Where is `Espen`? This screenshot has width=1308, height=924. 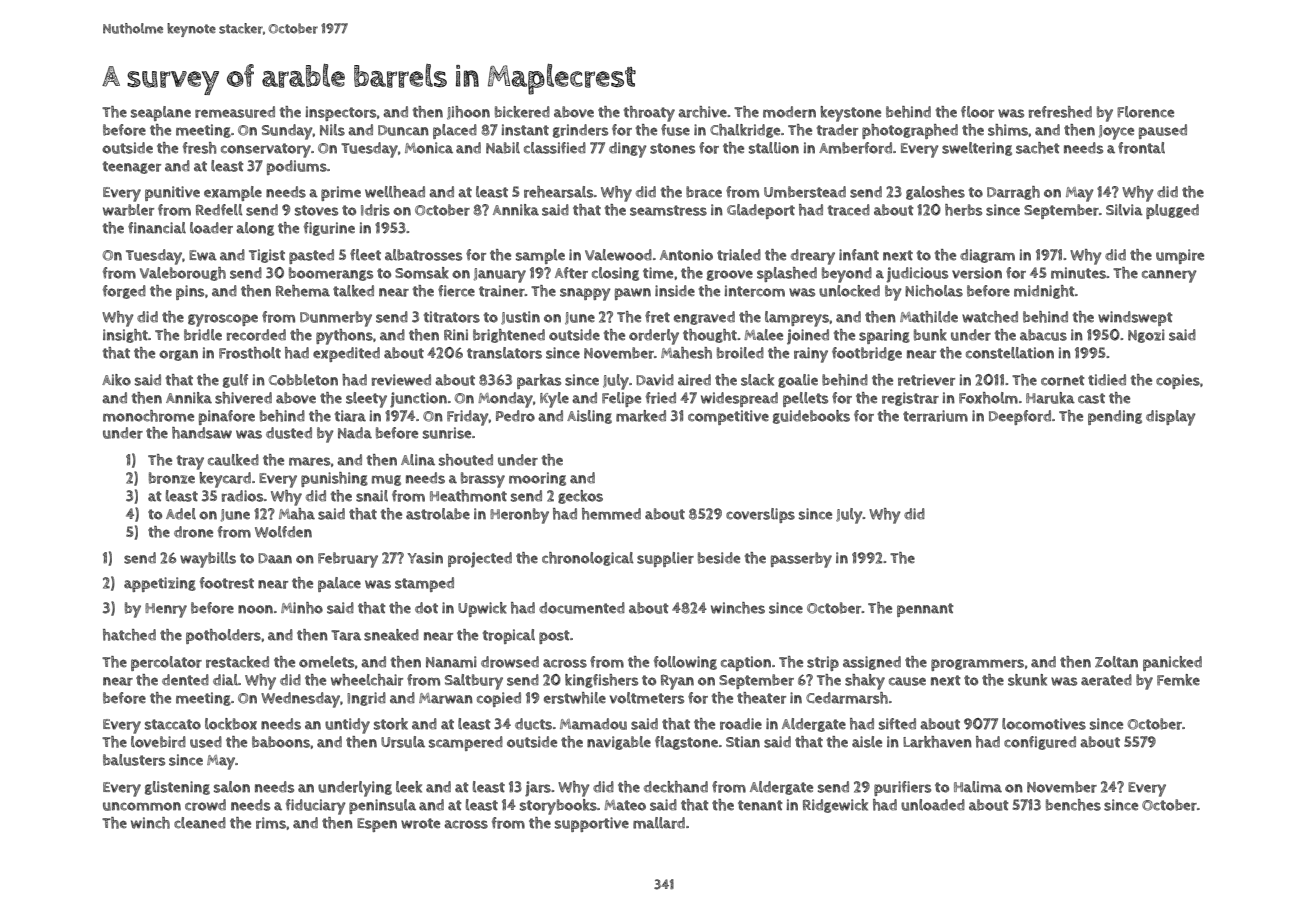
Espen is located at coordinates (377, 825).
